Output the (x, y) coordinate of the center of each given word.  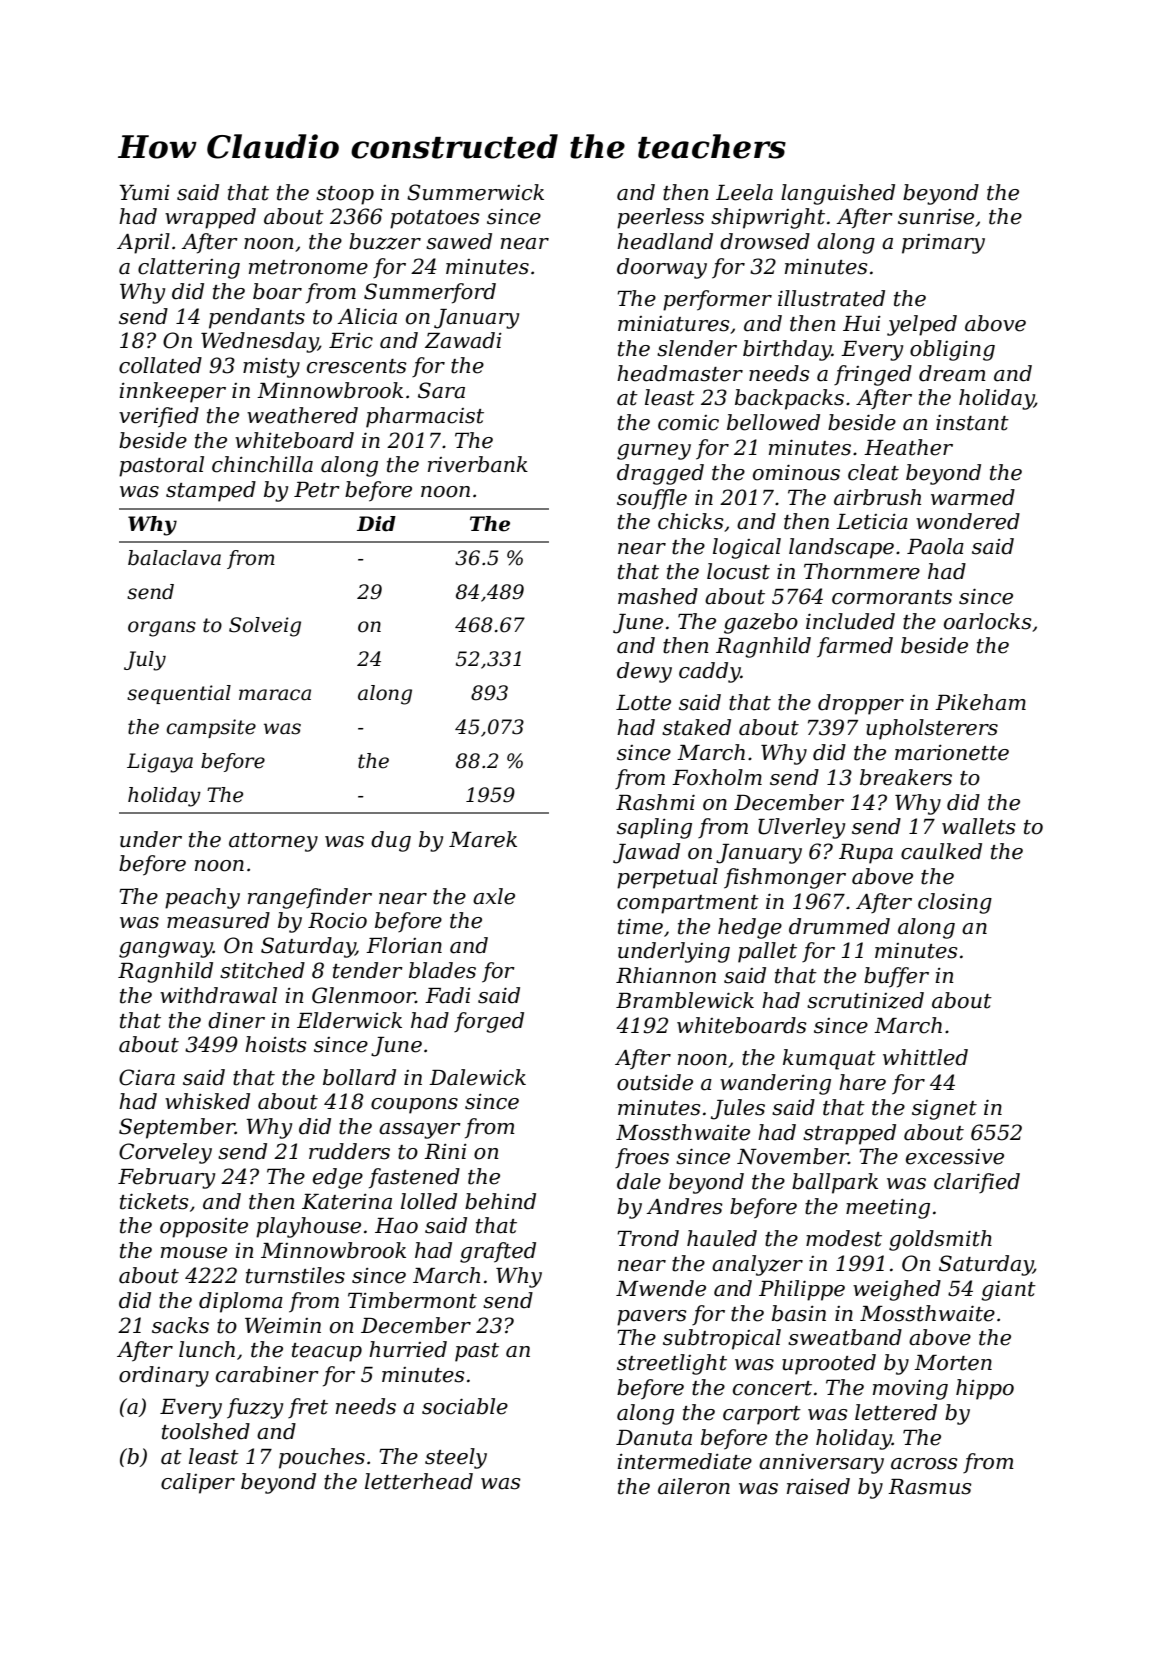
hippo (985, 1389)
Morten (953, 1363)
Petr (317, 490)
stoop (345, 195)
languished (838, 194)
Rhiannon (666, 975)
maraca (275, 695)
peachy (202, 898)
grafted (498, 1252)
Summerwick (475, 192)
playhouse (308, 1227)
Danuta (654, 1438)
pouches (322, 1458)
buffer (896, 977)
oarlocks (988, 621)
